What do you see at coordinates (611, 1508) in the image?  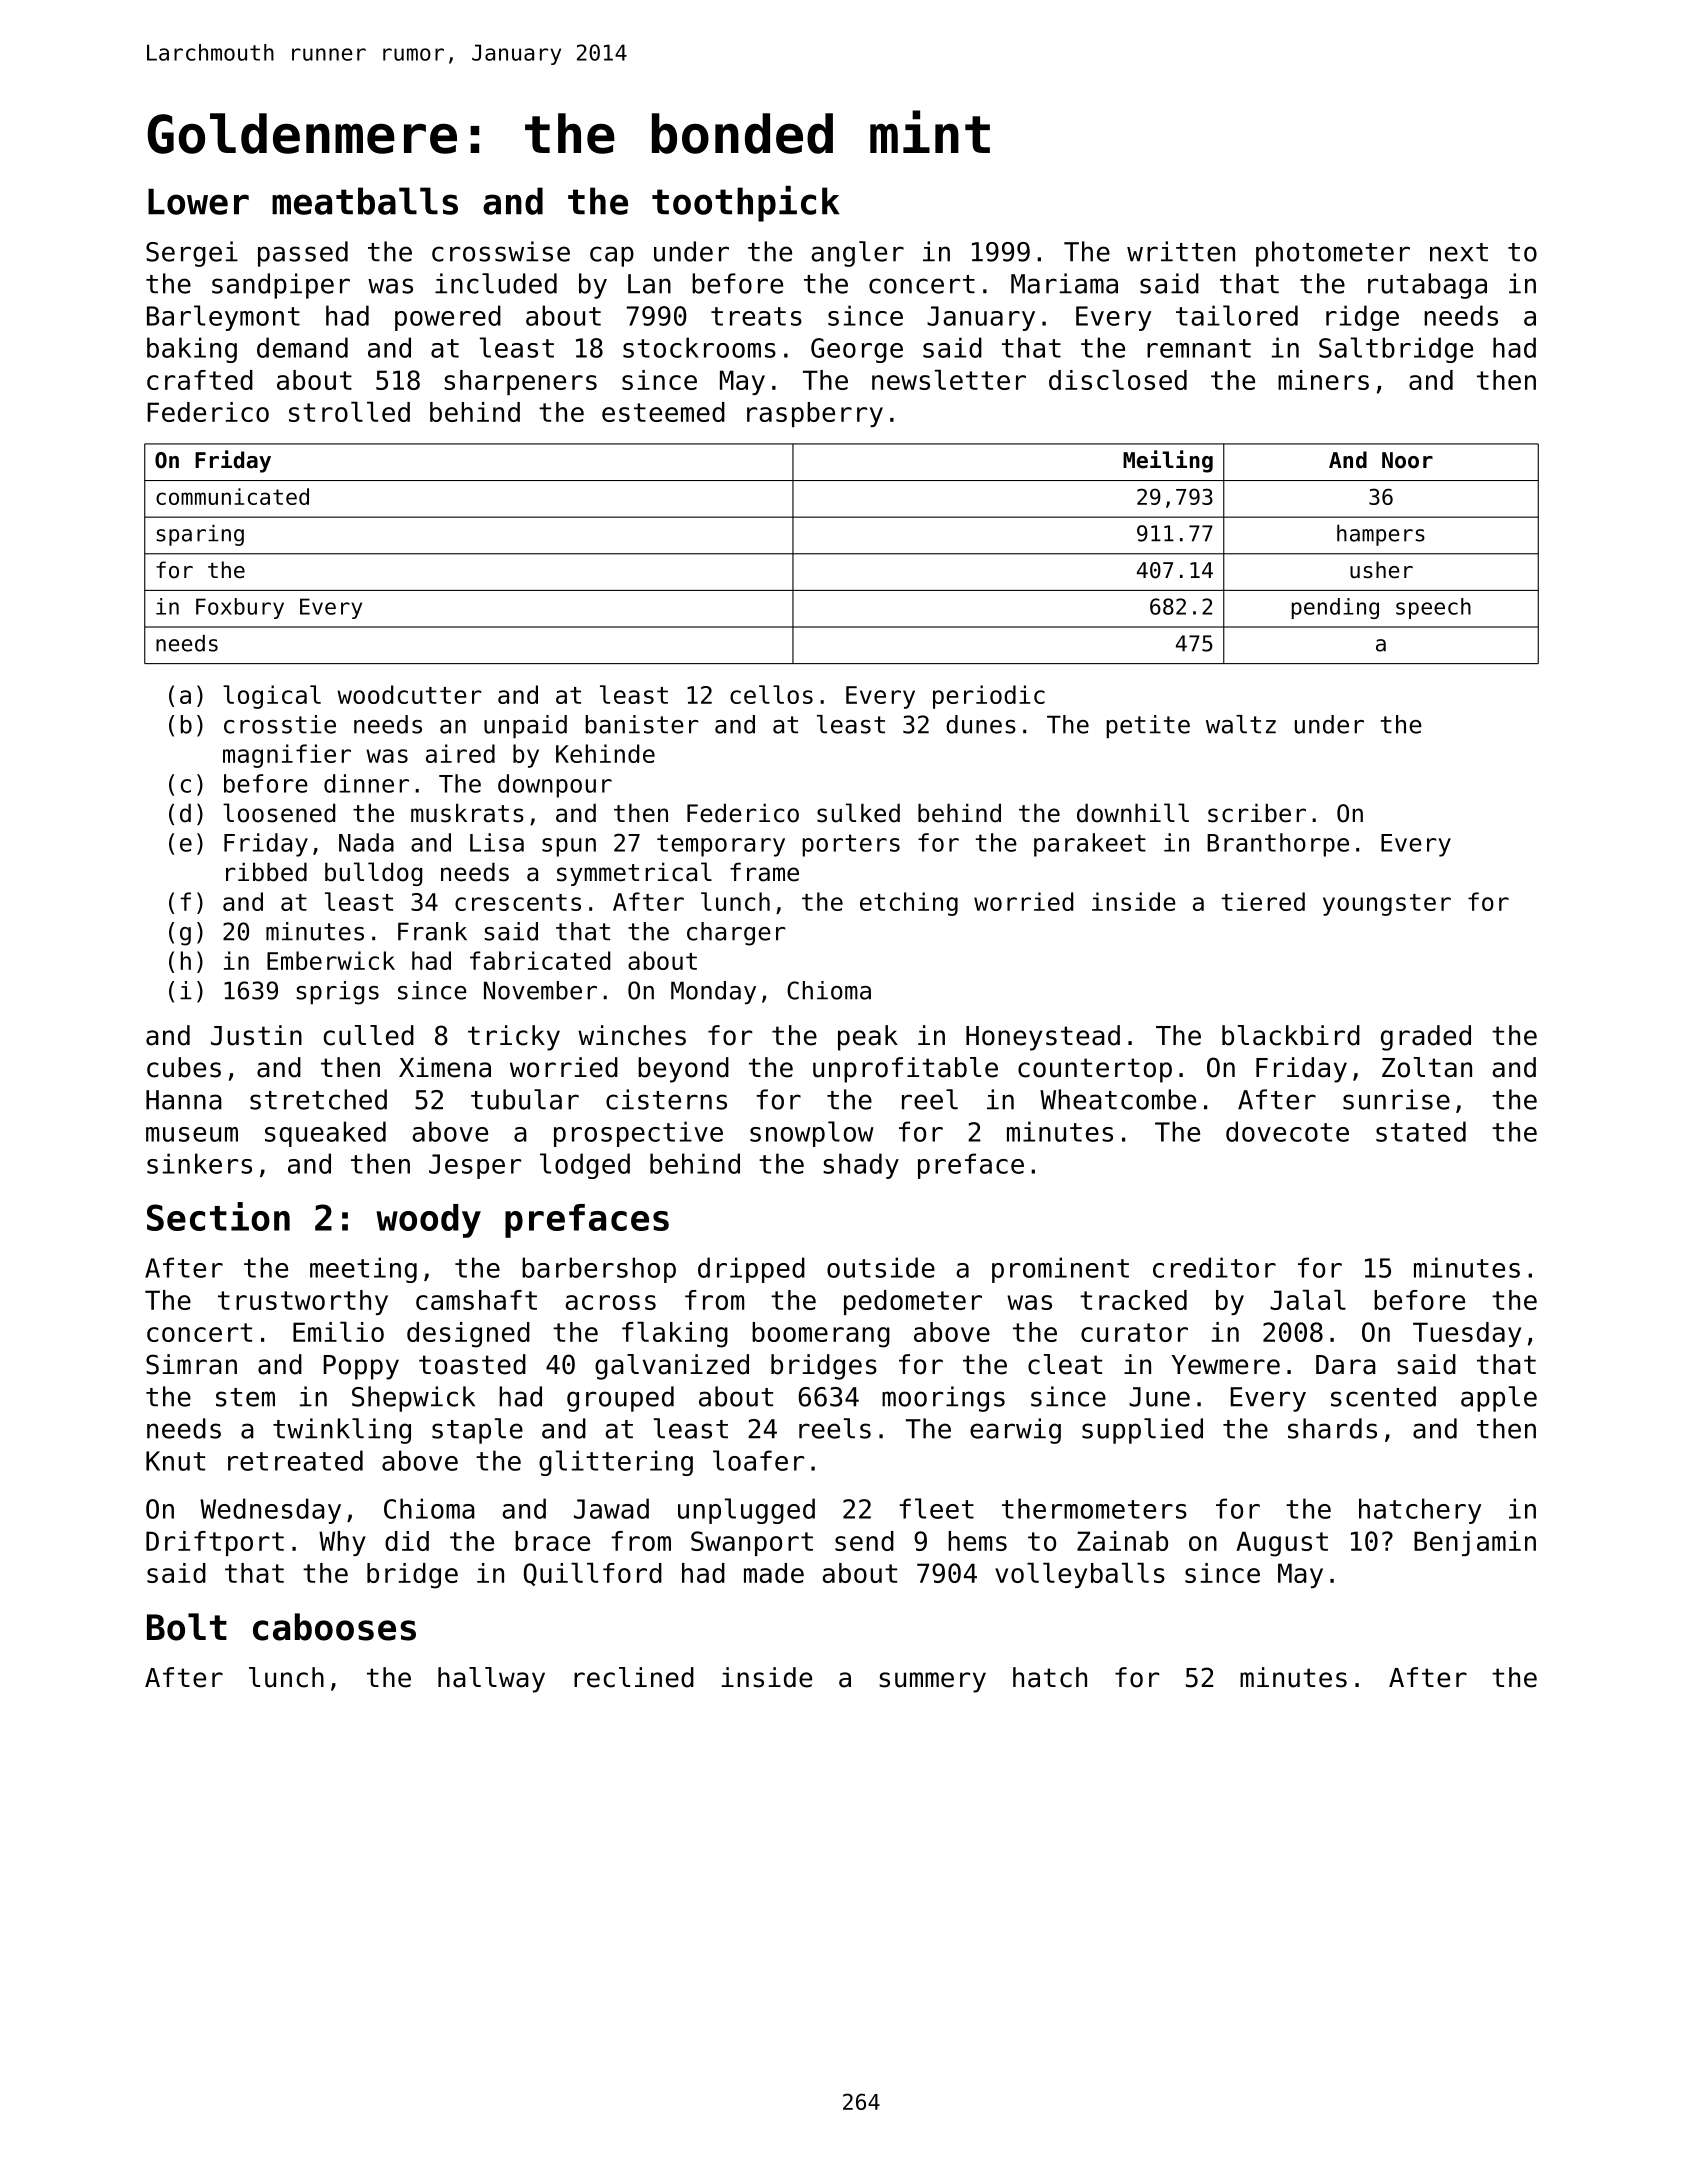 I see `Jawad` at bounding box center [611, 1508].
